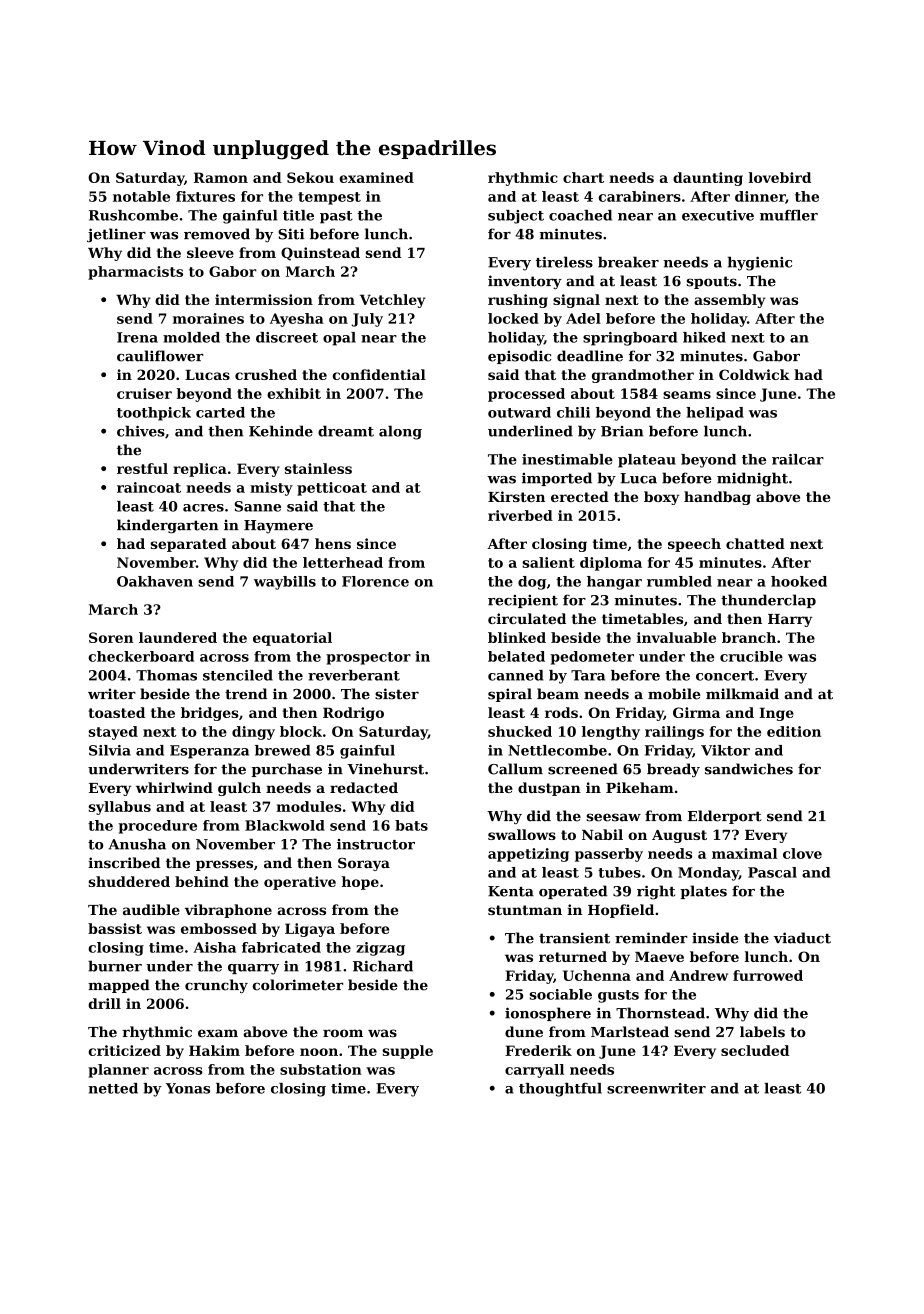 The width and height of the screenshot is (924, 1314). I want to click on Soraya, so click(364, 864).
